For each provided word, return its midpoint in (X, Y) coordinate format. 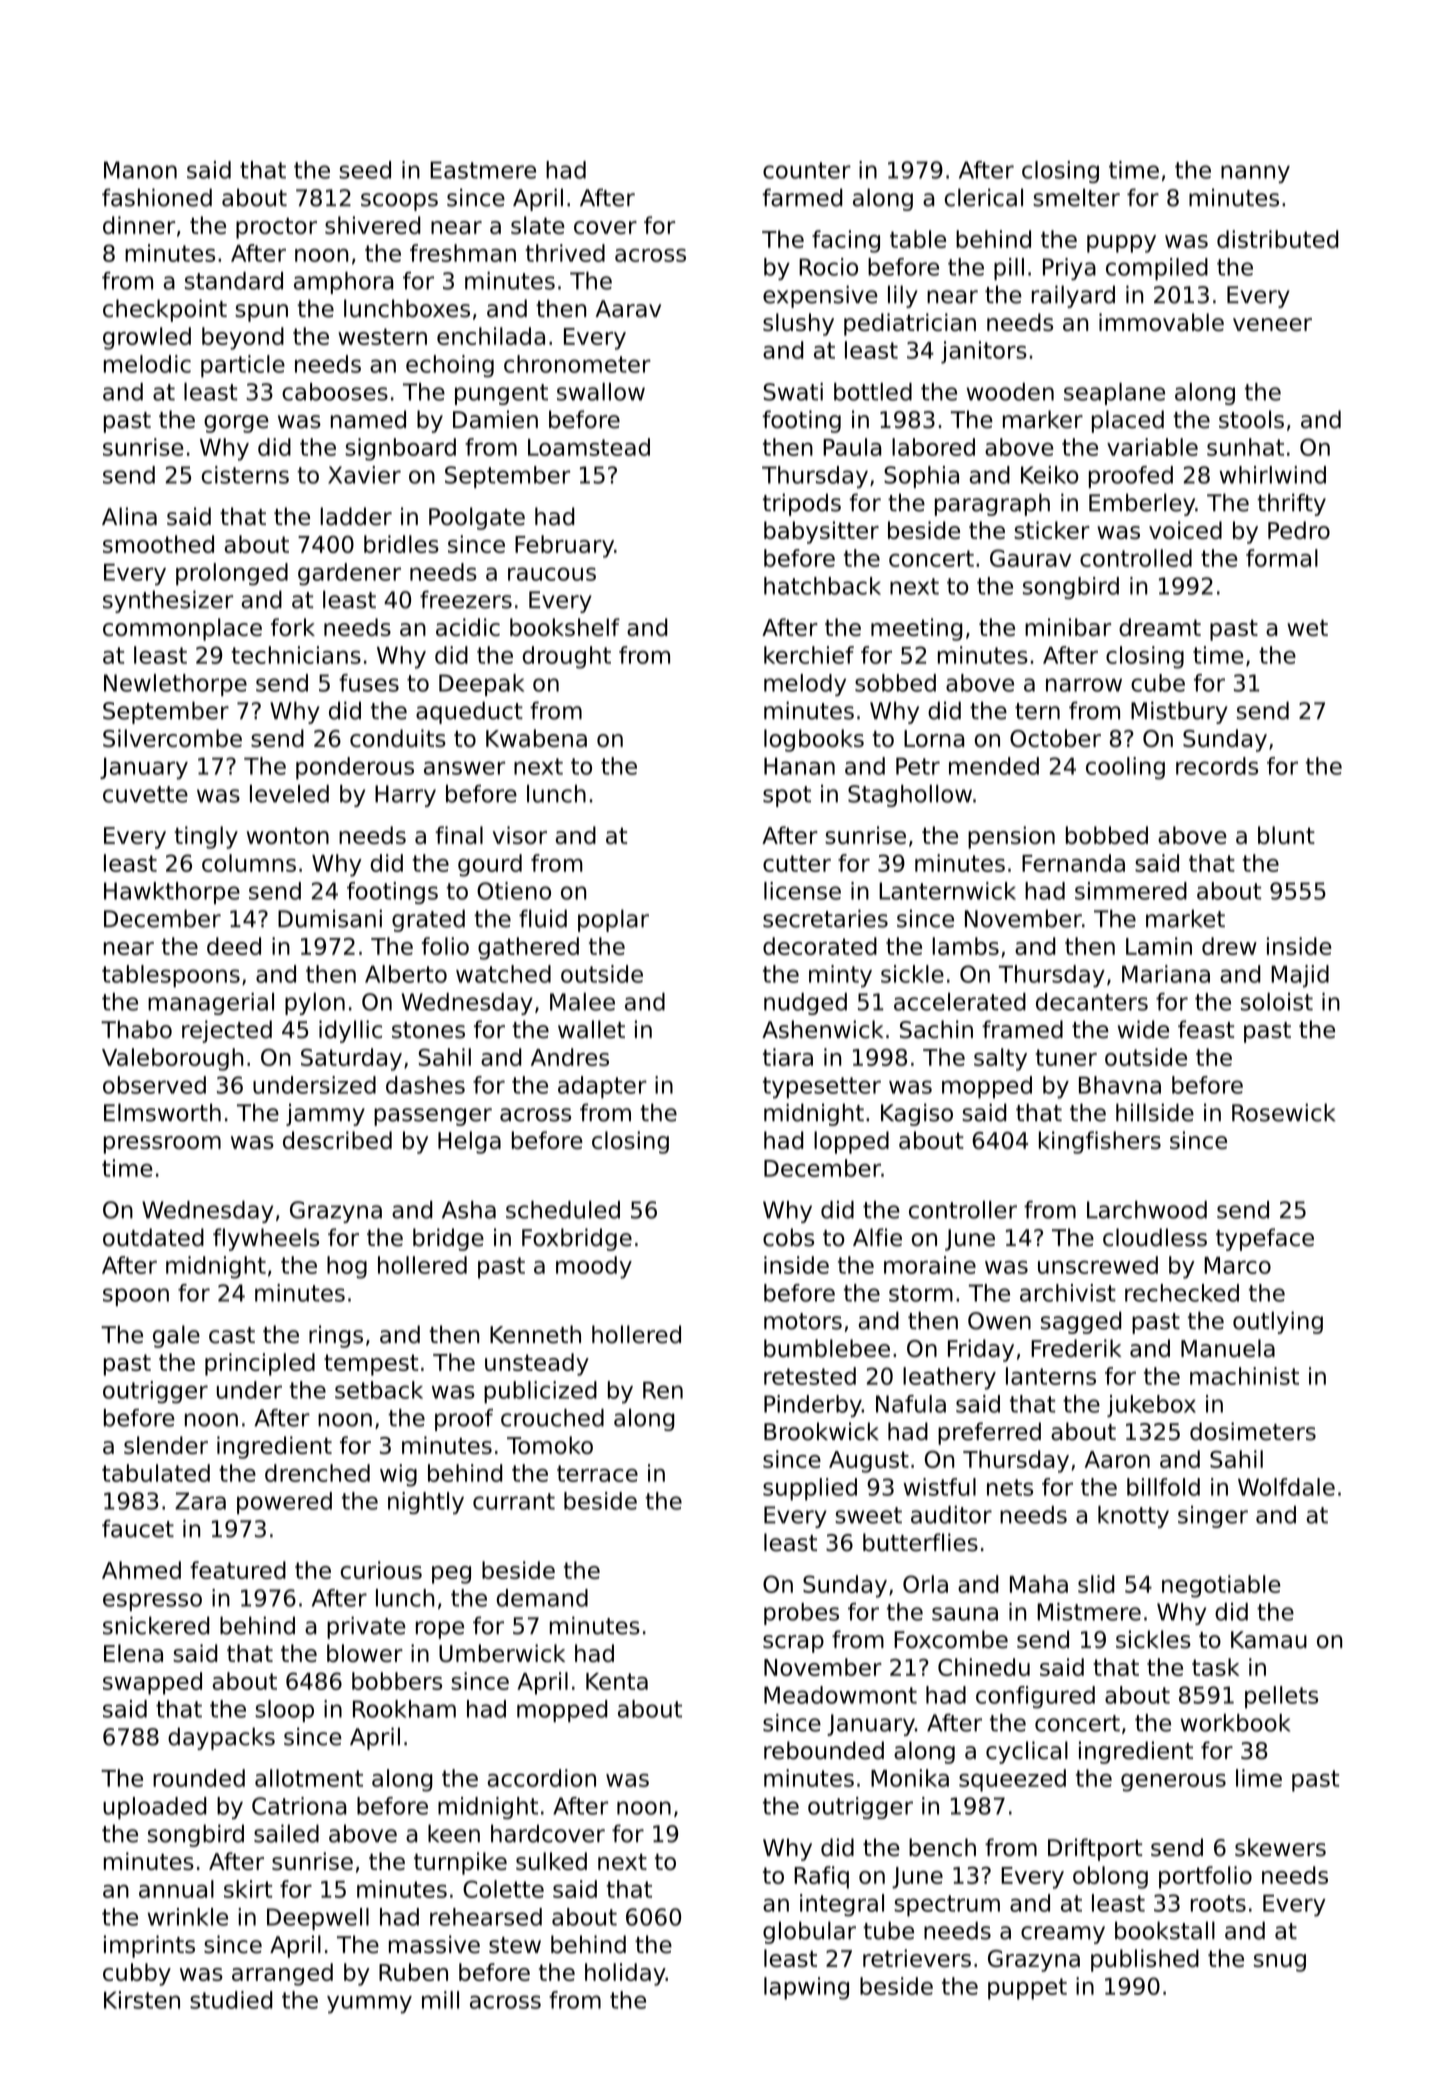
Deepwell (318, 1919)
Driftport (1095, 1849)
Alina (129, 516)
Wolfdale (1286, 1487)
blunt (1286, 835)
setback (379, 1390)
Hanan (799, 766)
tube (888, 1930)
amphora (343, 283)
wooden (1010, 392)
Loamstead (589, 447)
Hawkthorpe (172, 893)
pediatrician (910, 324)
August (869, 1462)
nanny (1255, 174)
